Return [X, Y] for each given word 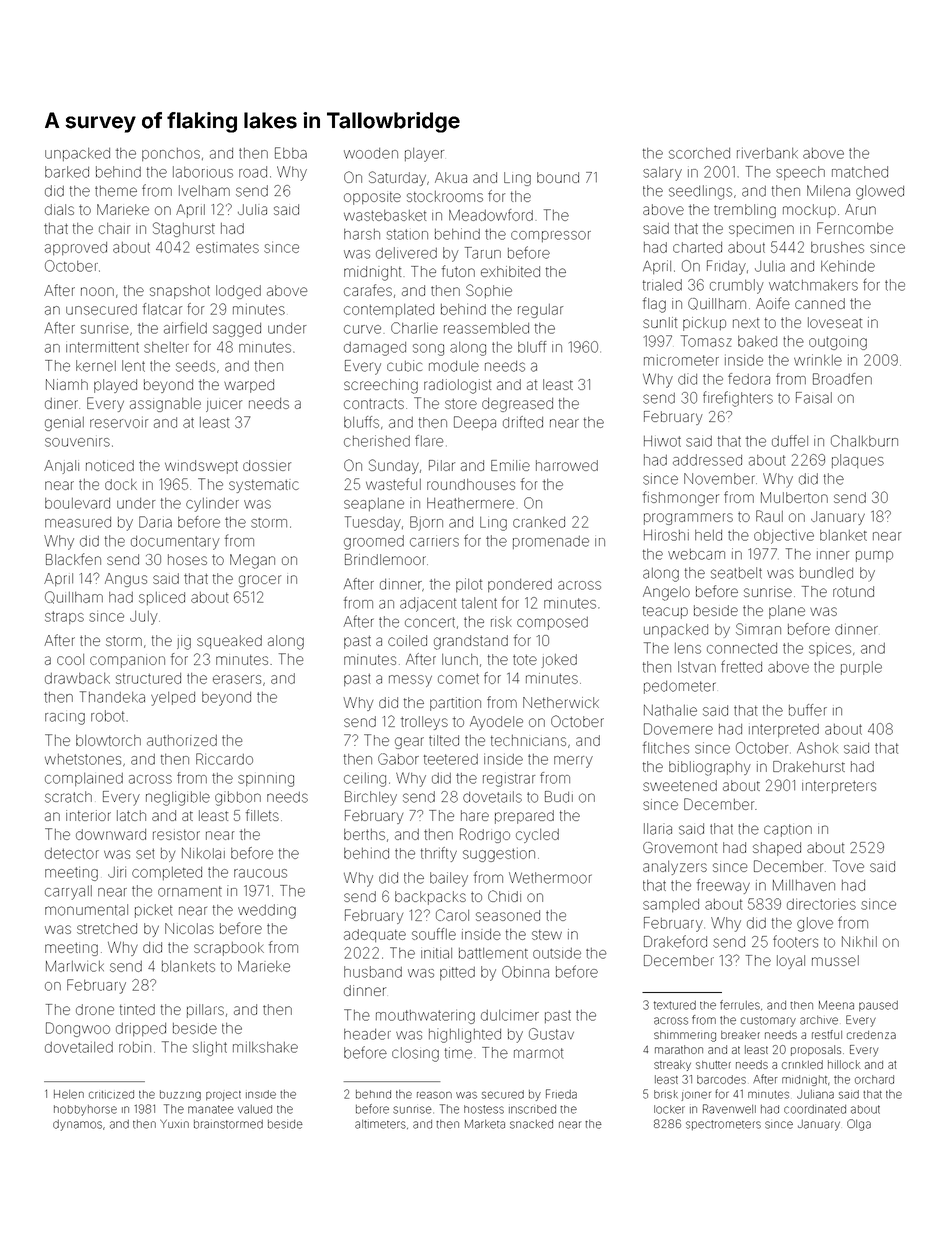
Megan [252, 561]
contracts [374, 404]
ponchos [171, 154]
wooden [371, 153]
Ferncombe [855, 228]
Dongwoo [78, 1029]
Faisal [814, 398]
